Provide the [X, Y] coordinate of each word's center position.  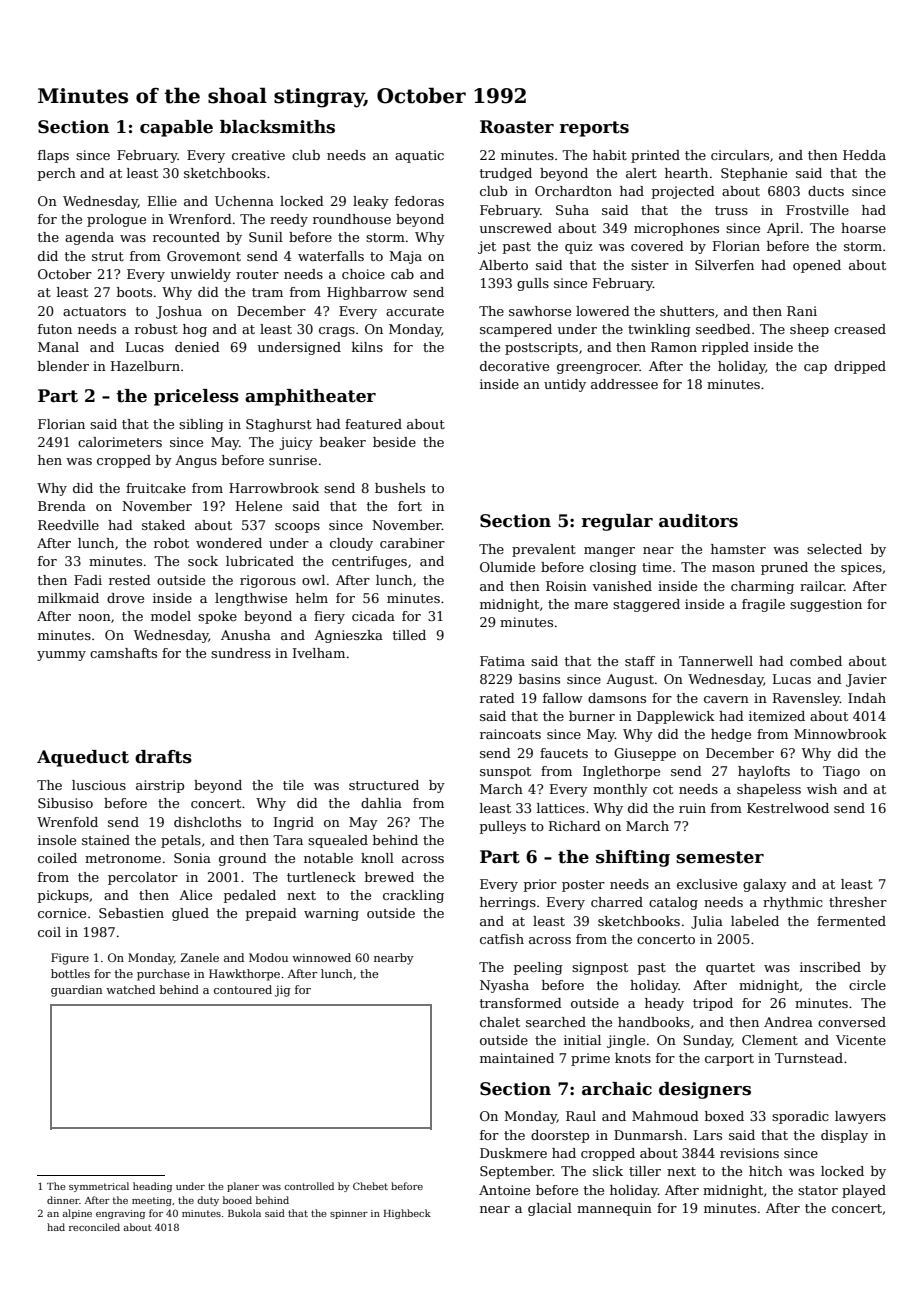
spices [861, 568]
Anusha [246, 635]
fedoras [419, 201]
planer [243, 1187]
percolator [143, 878]
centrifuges [369, 562]
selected [834, 549]
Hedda [864, 155]
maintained [517, 1058]
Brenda [62, 506]
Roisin [566, 586]
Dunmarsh [648, 1135]
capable [176, 128]
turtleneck [321, 877]
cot [663, 789]
